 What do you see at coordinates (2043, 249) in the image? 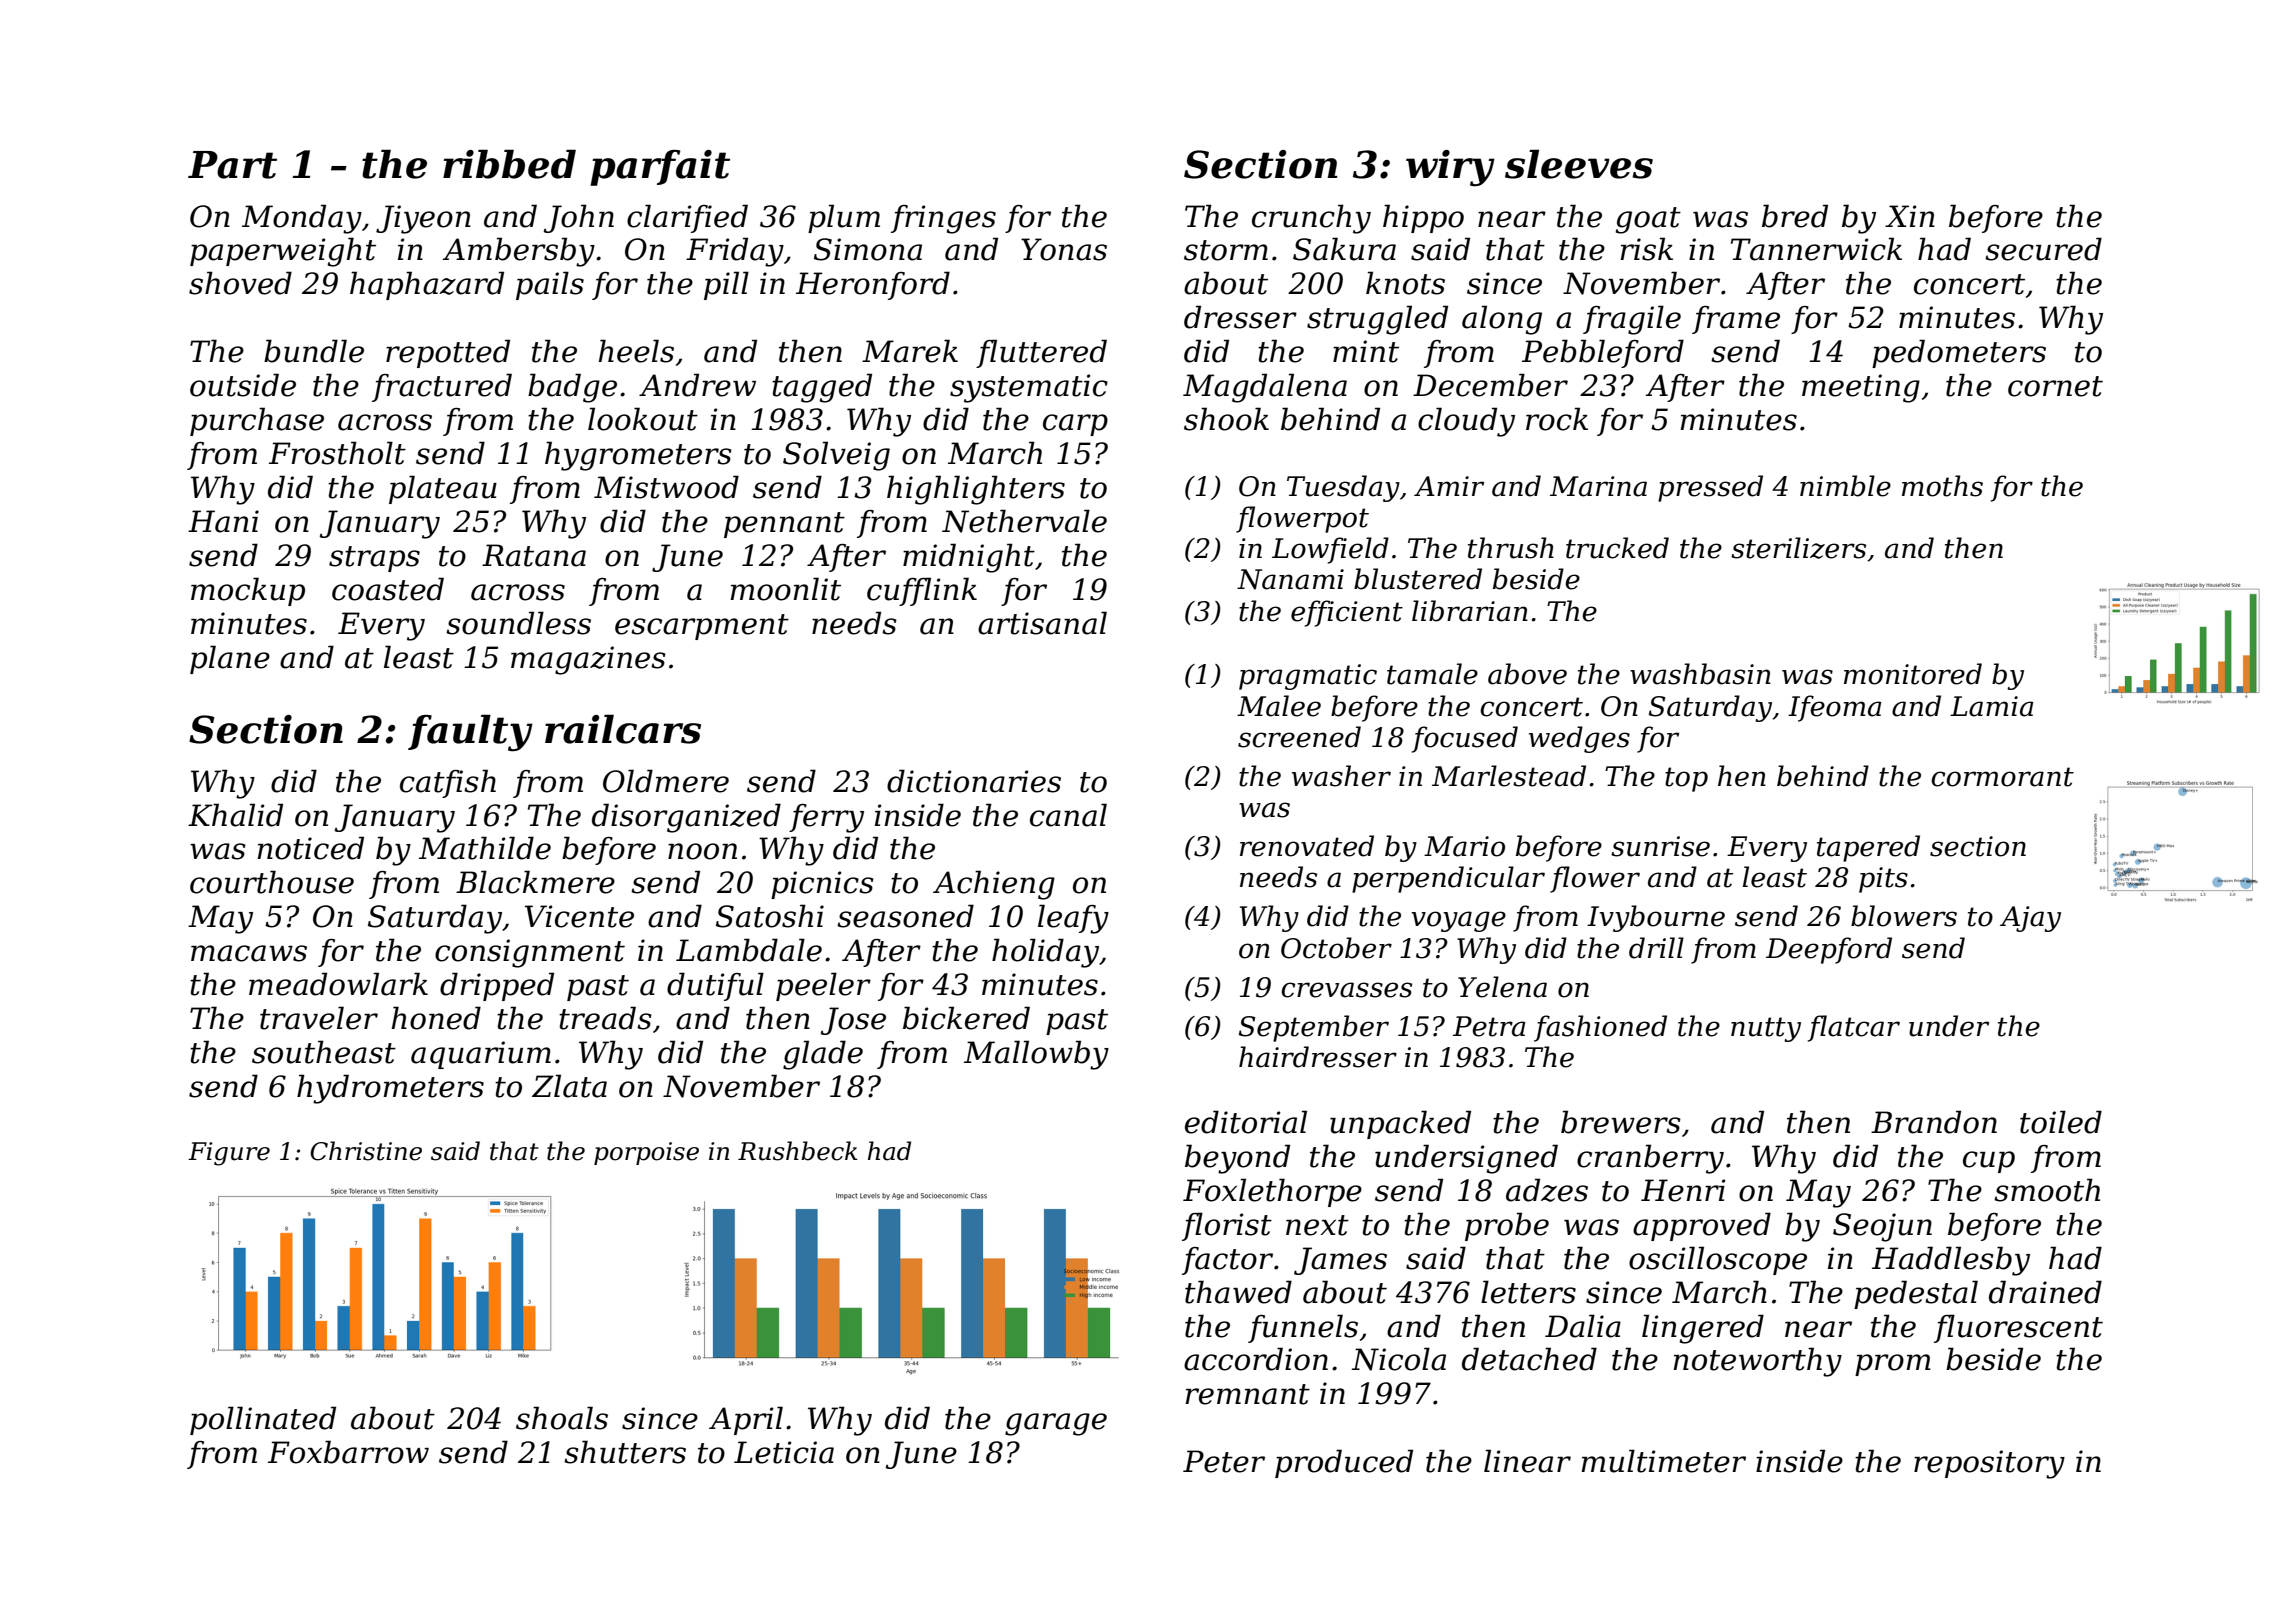
I see `secured` at bounding box center [2043, 249].
